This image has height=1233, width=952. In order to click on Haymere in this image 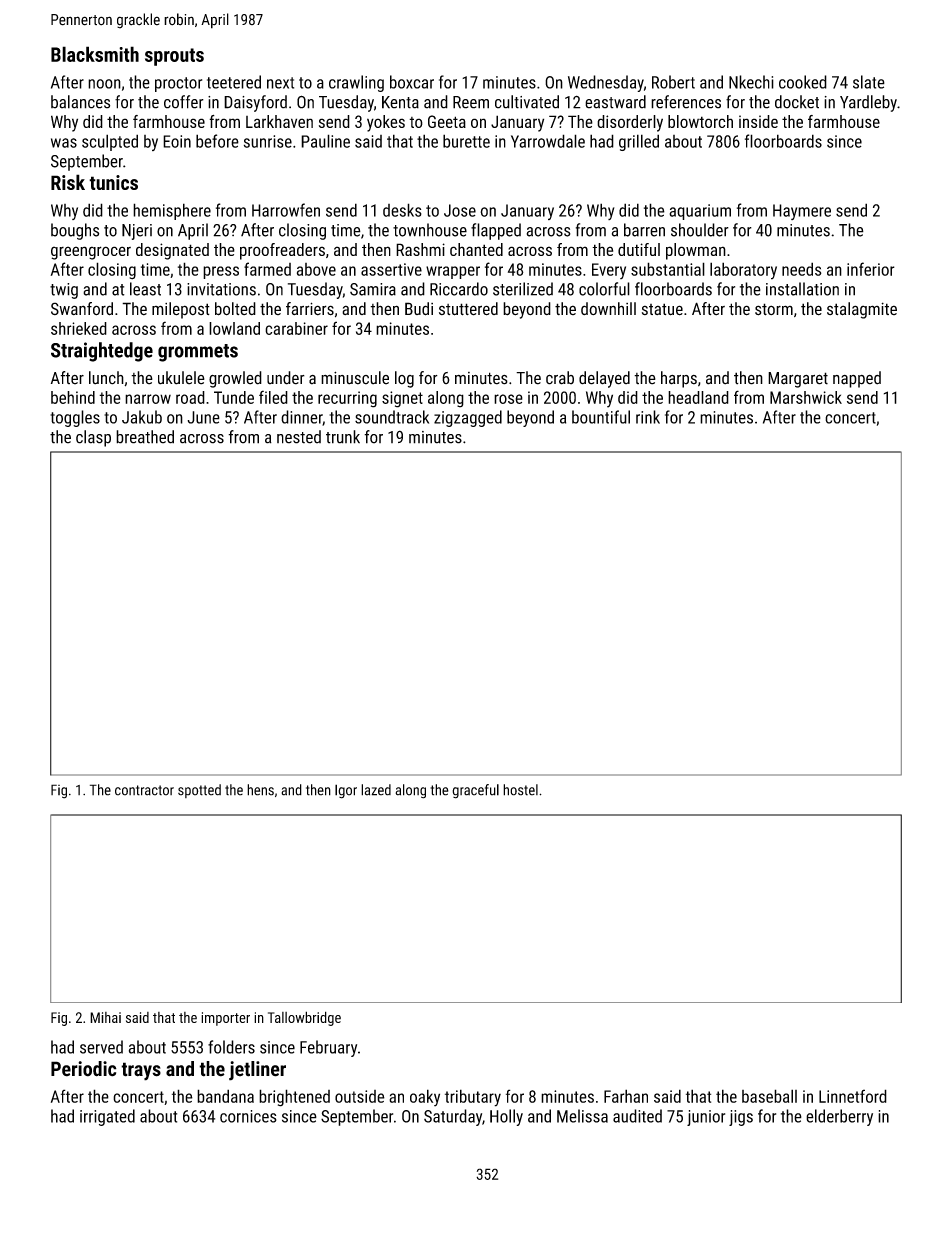, I will do `click(802, 212)`.
